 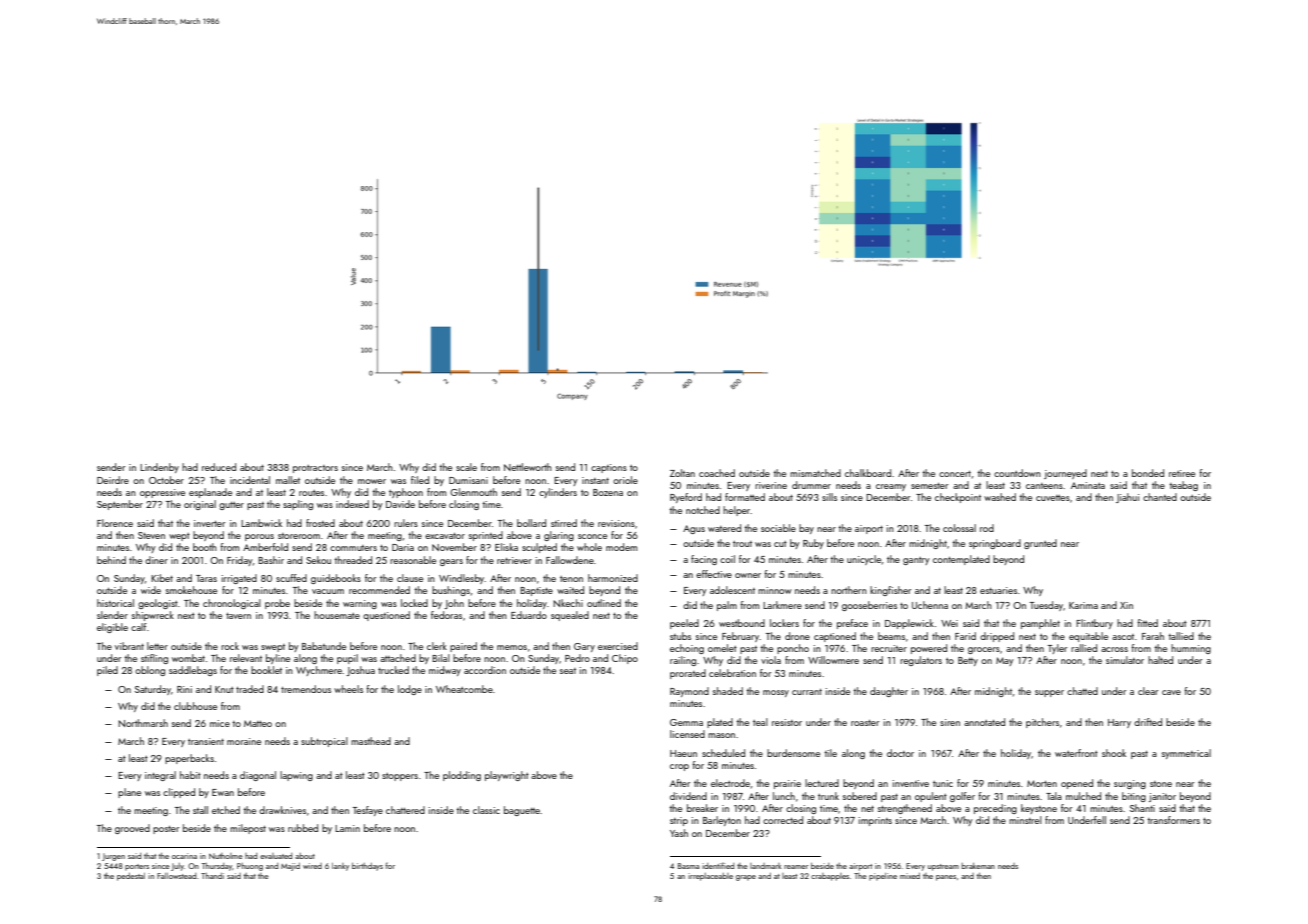 What do you see at coordinates (250, 480) in the document?
I see `incidental` at bounding box center [250, 480].
